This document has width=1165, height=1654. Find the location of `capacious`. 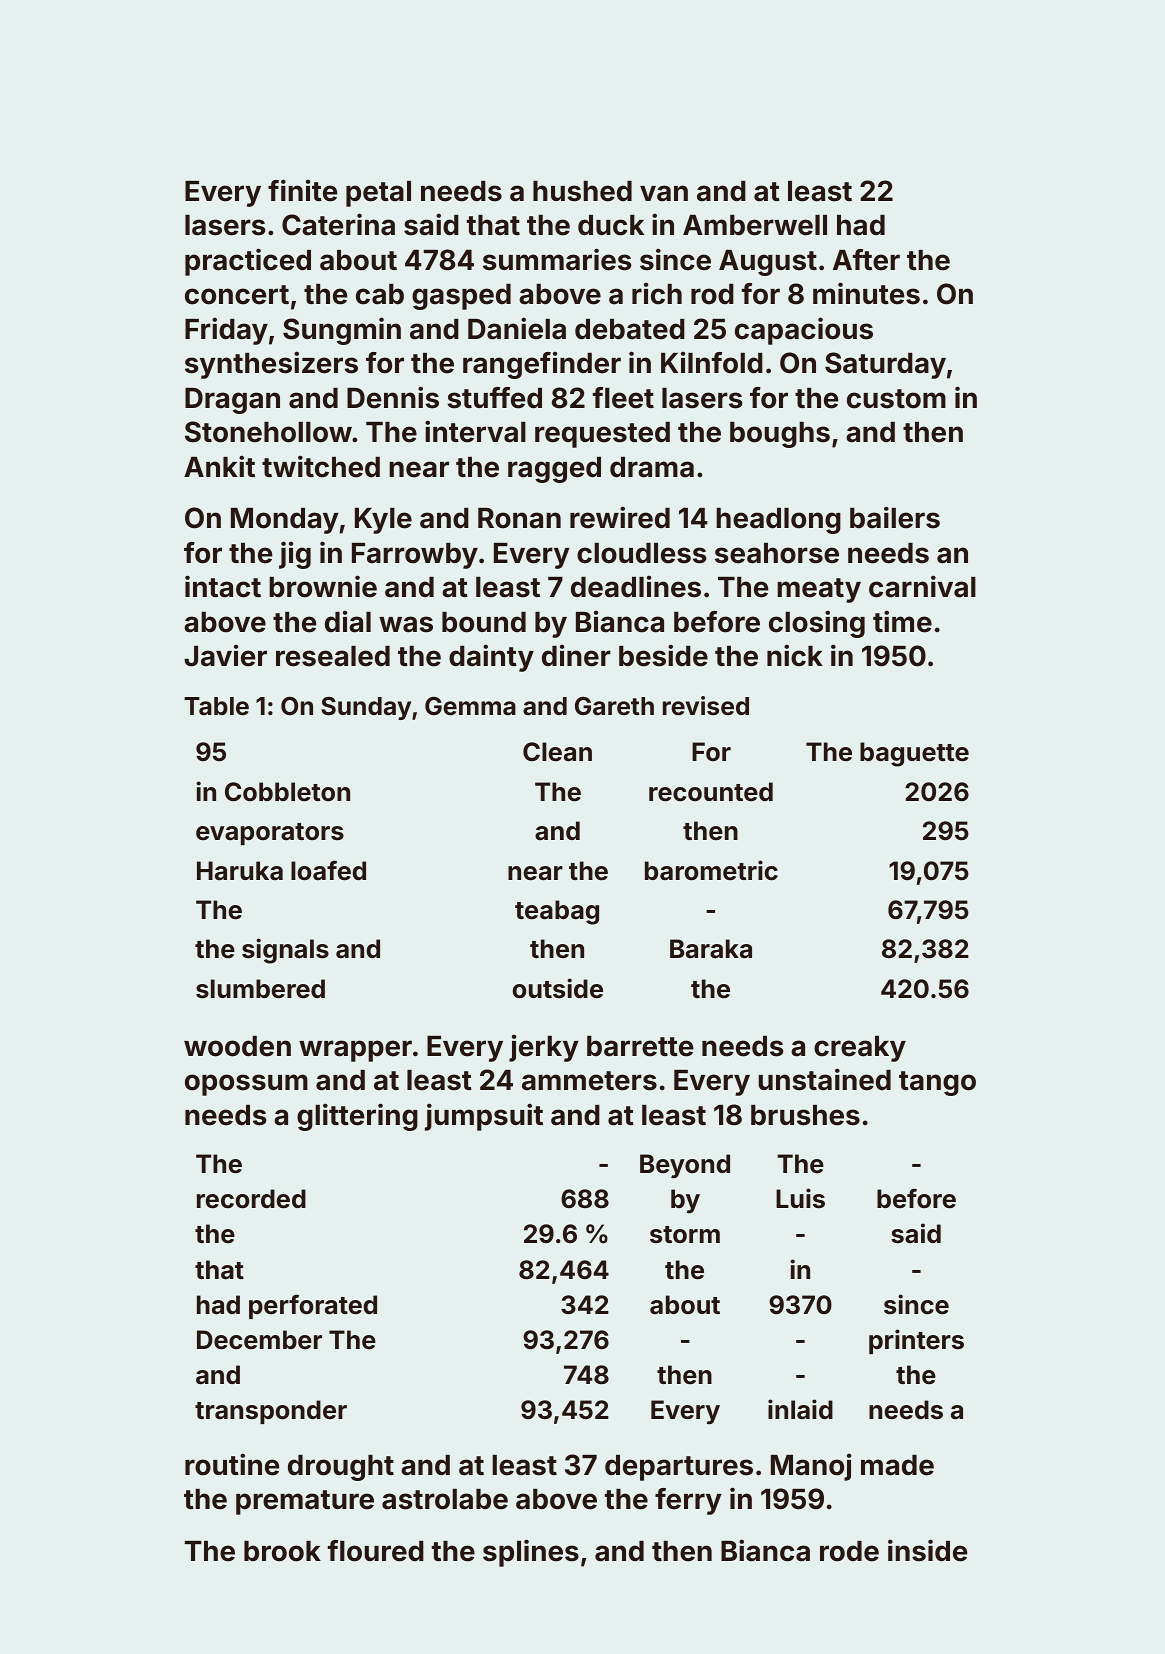

capacious is located at coordinates (804, 331).
